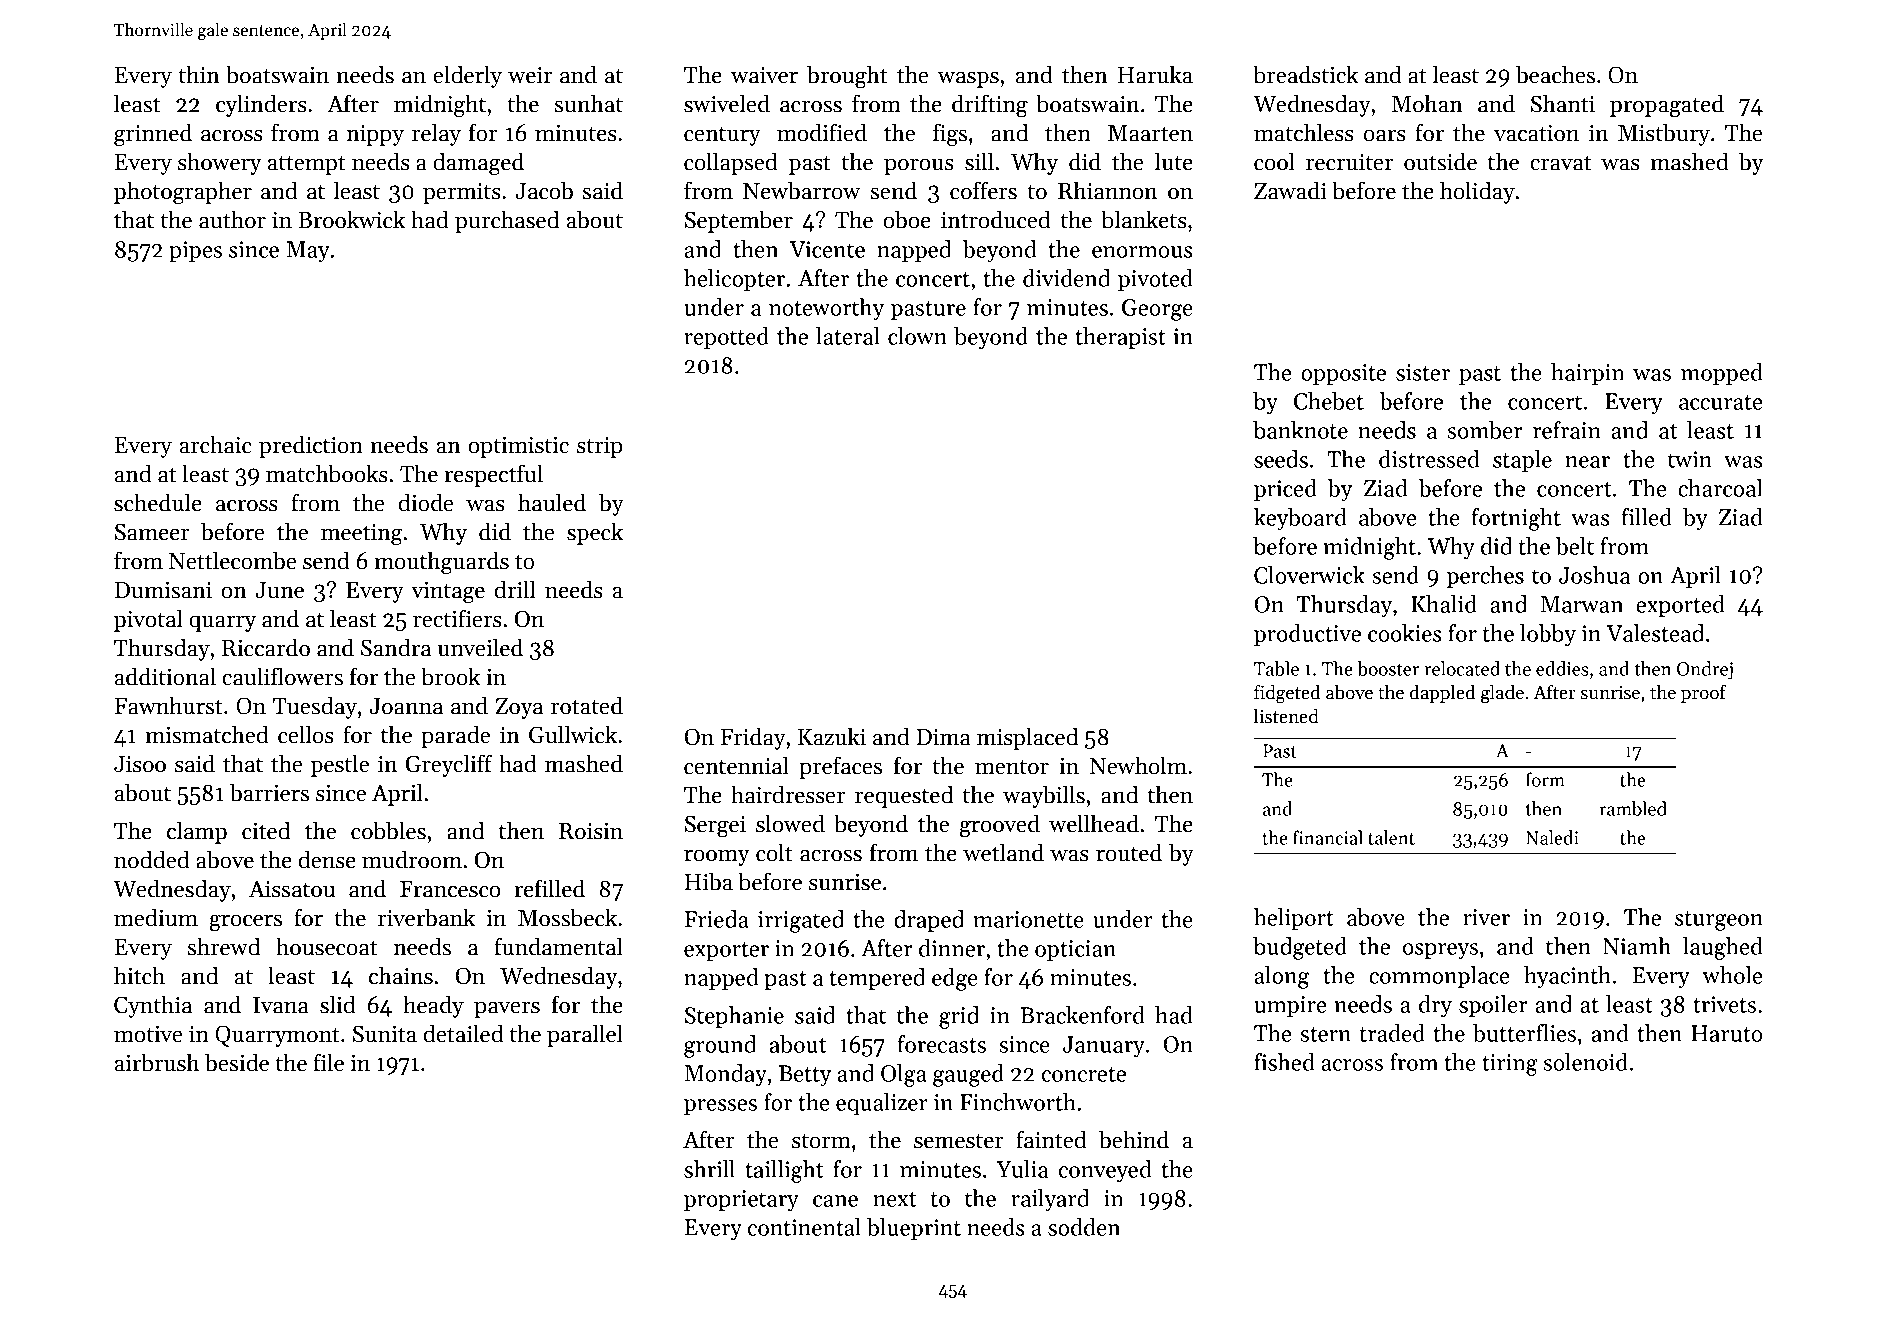 The image size is (1877, 1327). I want to click on rambled, so click(1633, 808).
